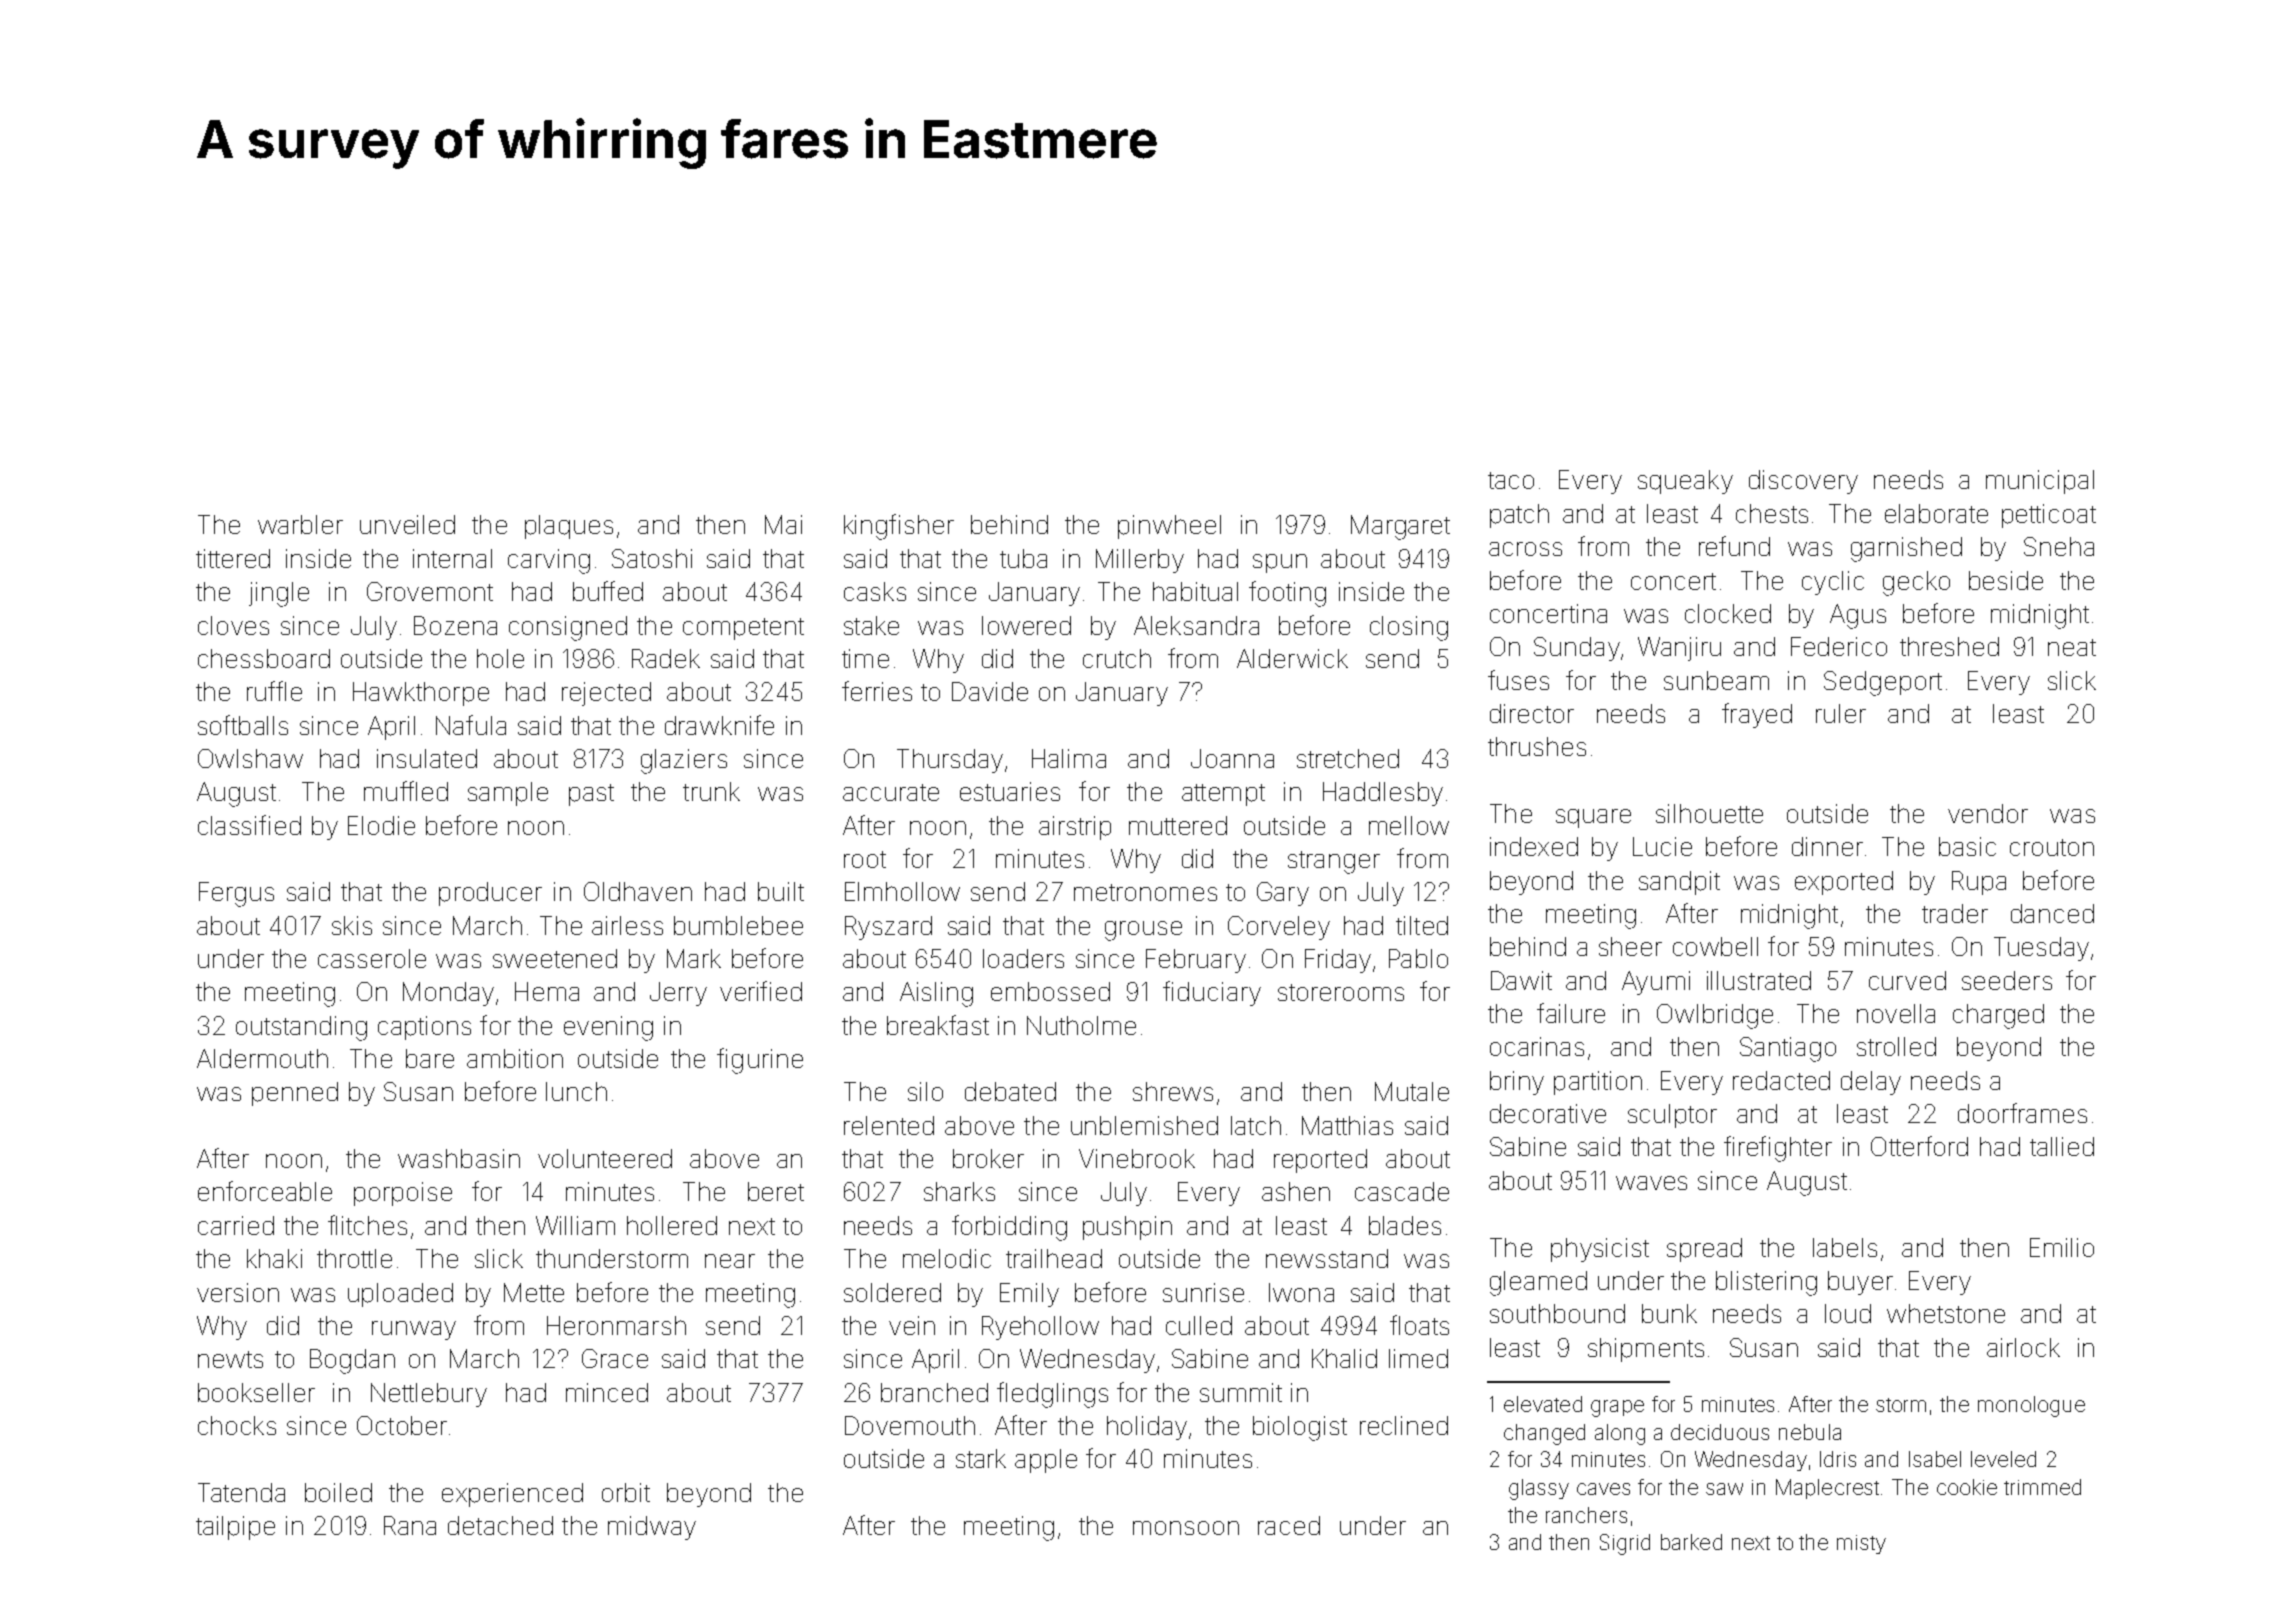 The height and width of the screenshot is (1620, 2292). Describe the element at coordinates (981, 1458) in the screenshot. I see `stark` at that location.
